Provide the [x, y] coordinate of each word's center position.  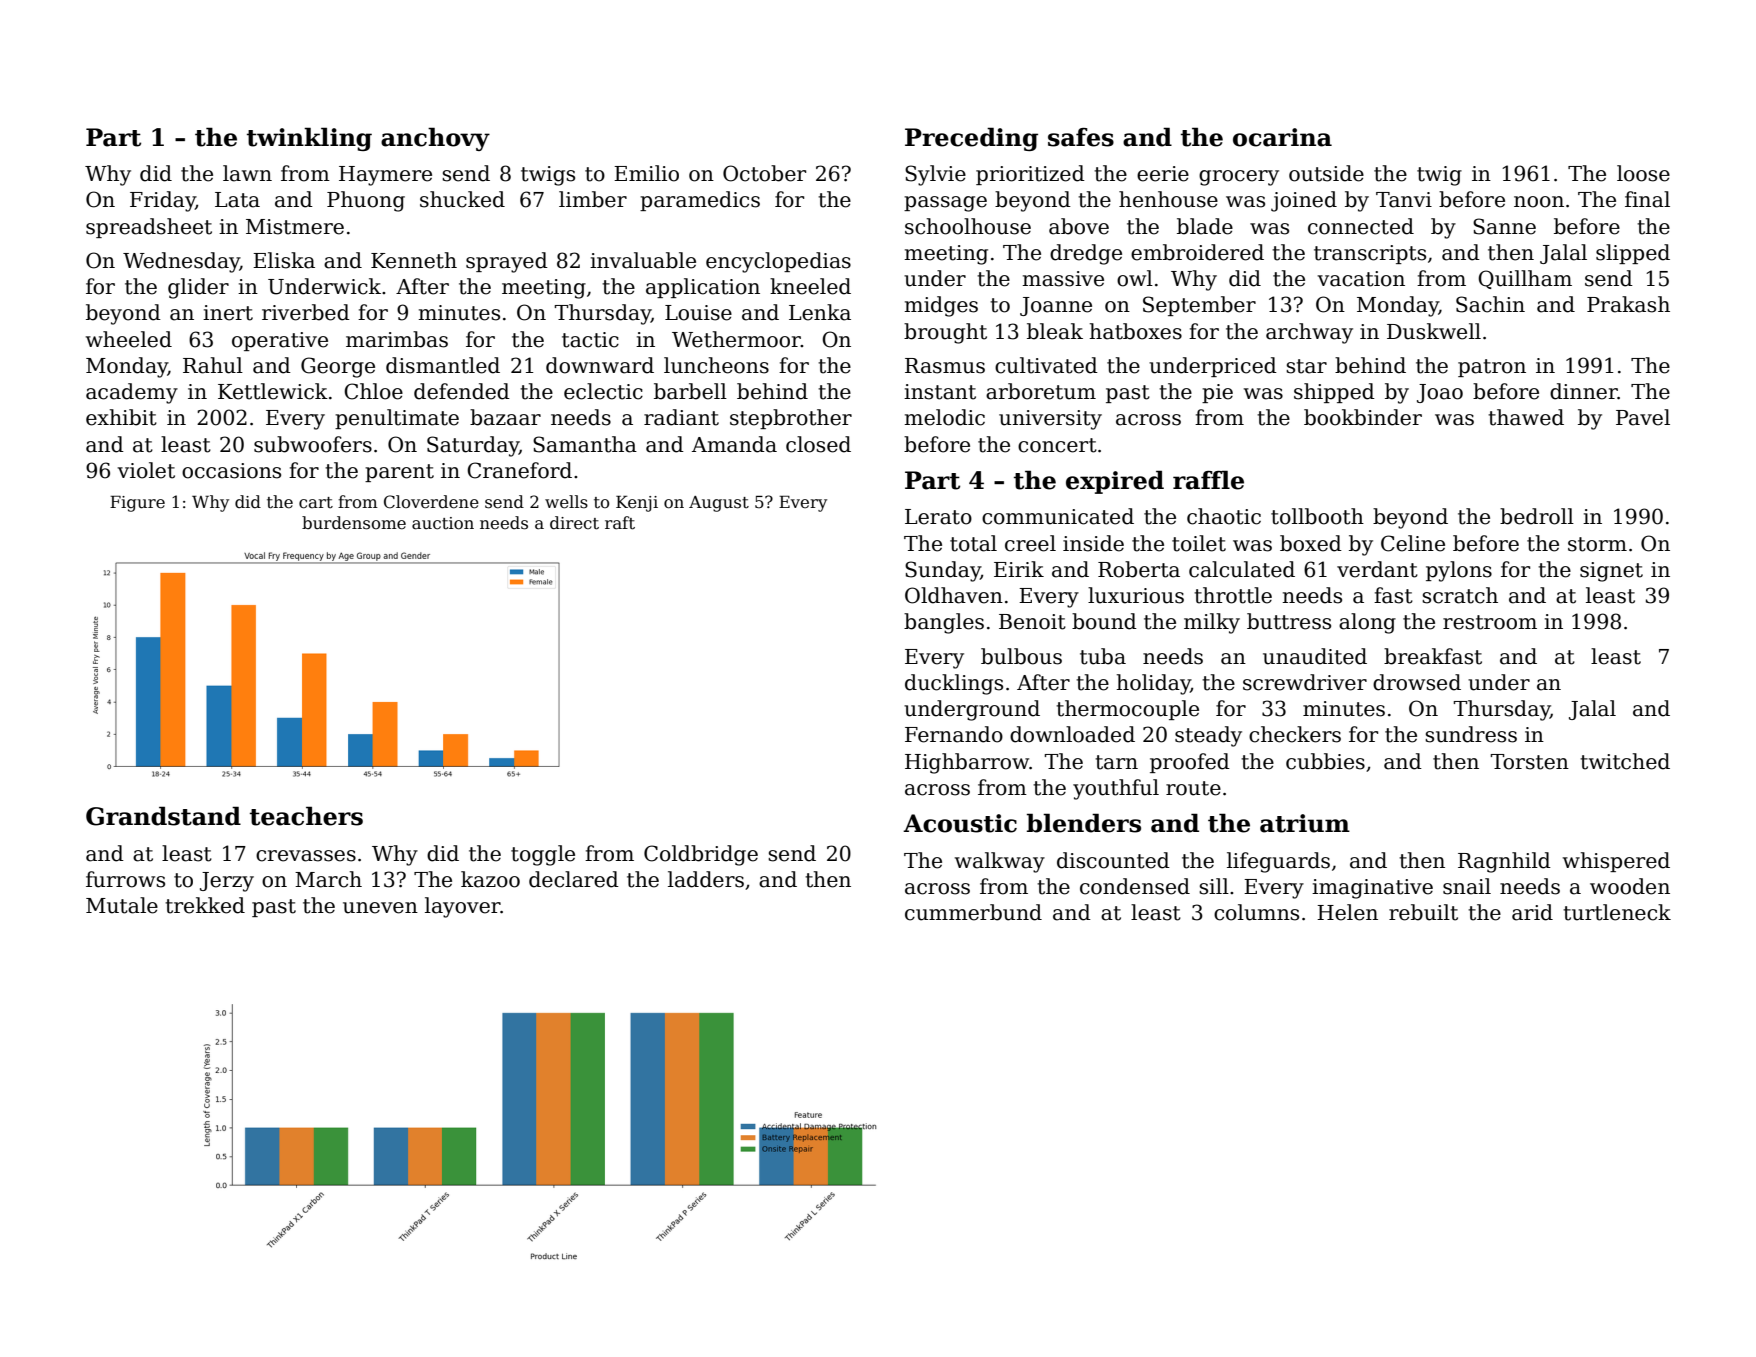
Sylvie [935, 175]
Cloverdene [431, 502]
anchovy [435, 139]
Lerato [938, 517]
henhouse [1168, 199]
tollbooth [1317, 516]
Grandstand [163, 816]
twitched [1625, 761]
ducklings [954, 684]
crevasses [306, 856]
